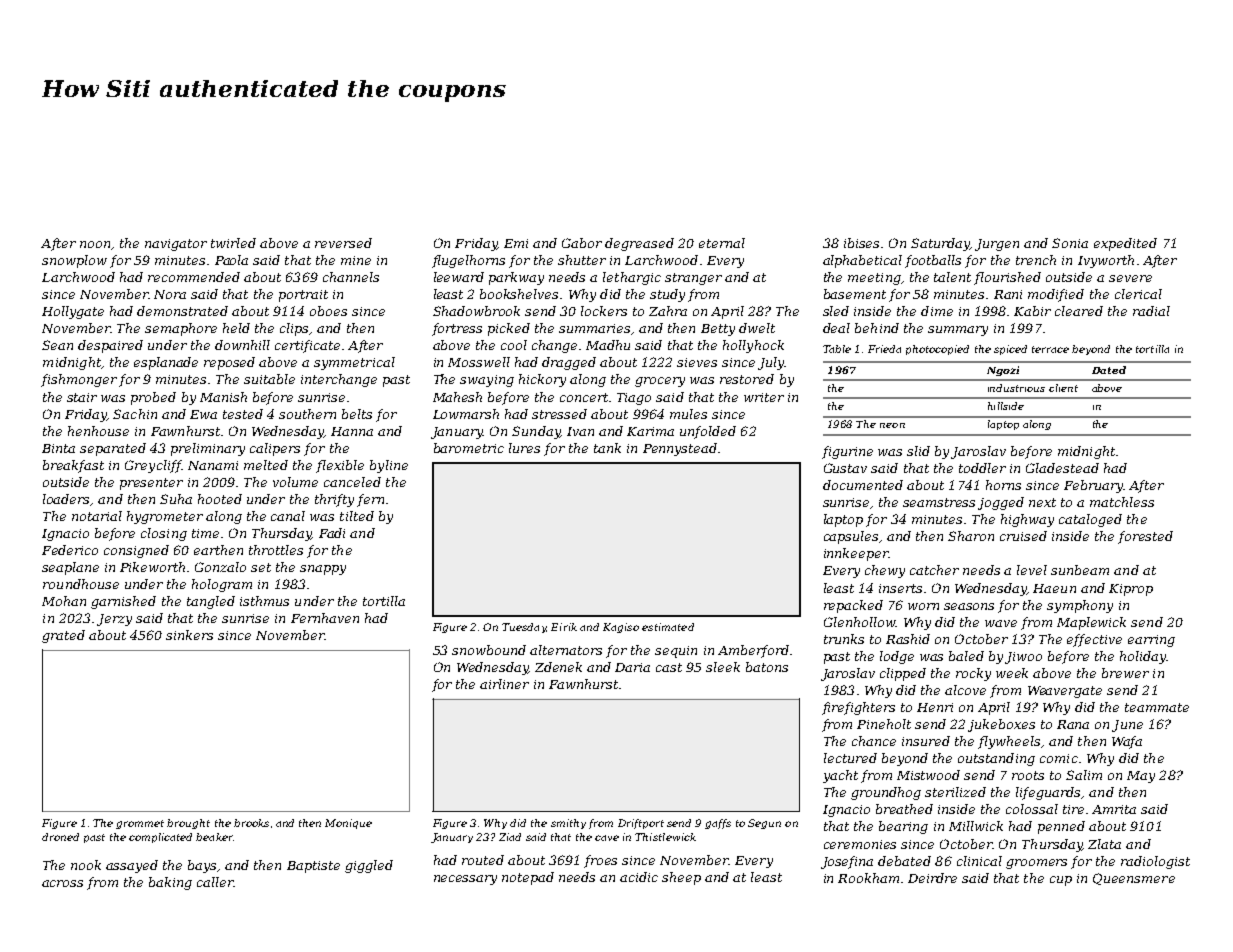 The width and height of the document is (1233, 952). Describe the element at coordinates (594, 328) in the document. I see `summaries` at that location.
